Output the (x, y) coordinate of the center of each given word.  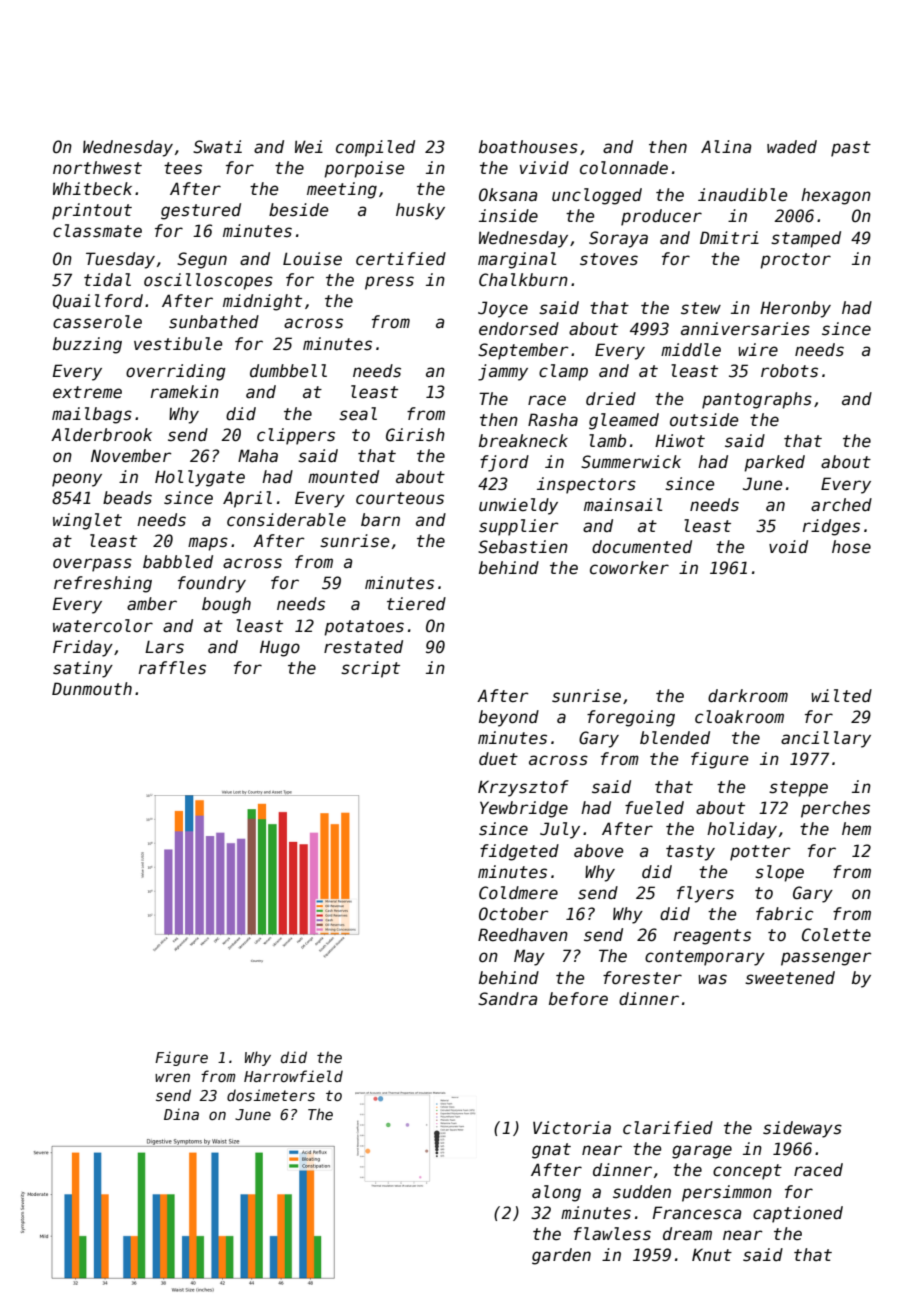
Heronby (795, 309)
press (389, 283)
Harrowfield (293, 1076)
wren (172, 1077)
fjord (504, 463)
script (370, 669)
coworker (629, 568)
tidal (107, 280)
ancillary (826, 739)
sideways (802, 1129)
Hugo (280, 648)
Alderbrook (101, 435)
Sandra (508, 999)
